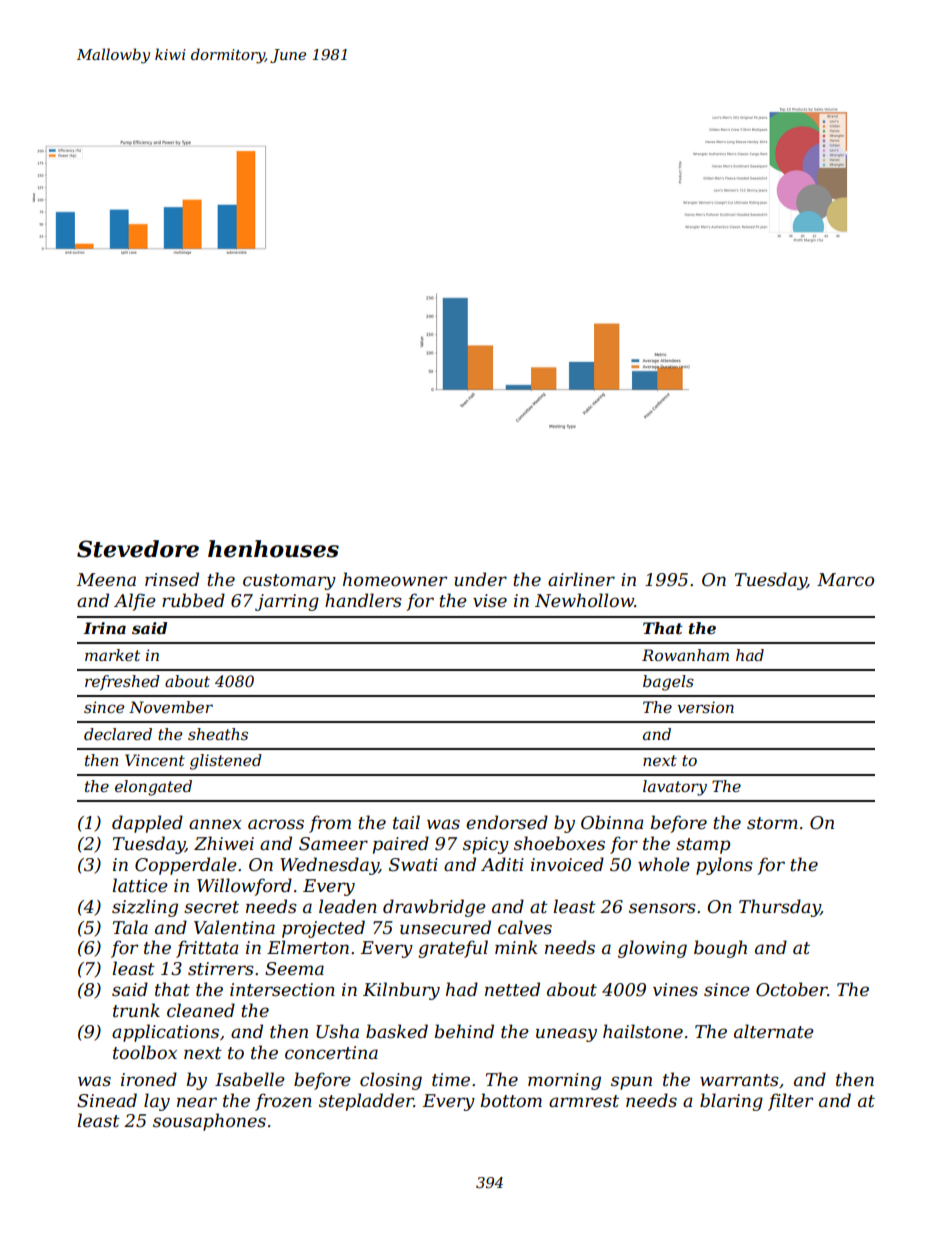 The image size is (952, 1233). What do you see at coordinates (731, 1102) in the image?
I see `blaring` at bounding box center [731, 1102].
